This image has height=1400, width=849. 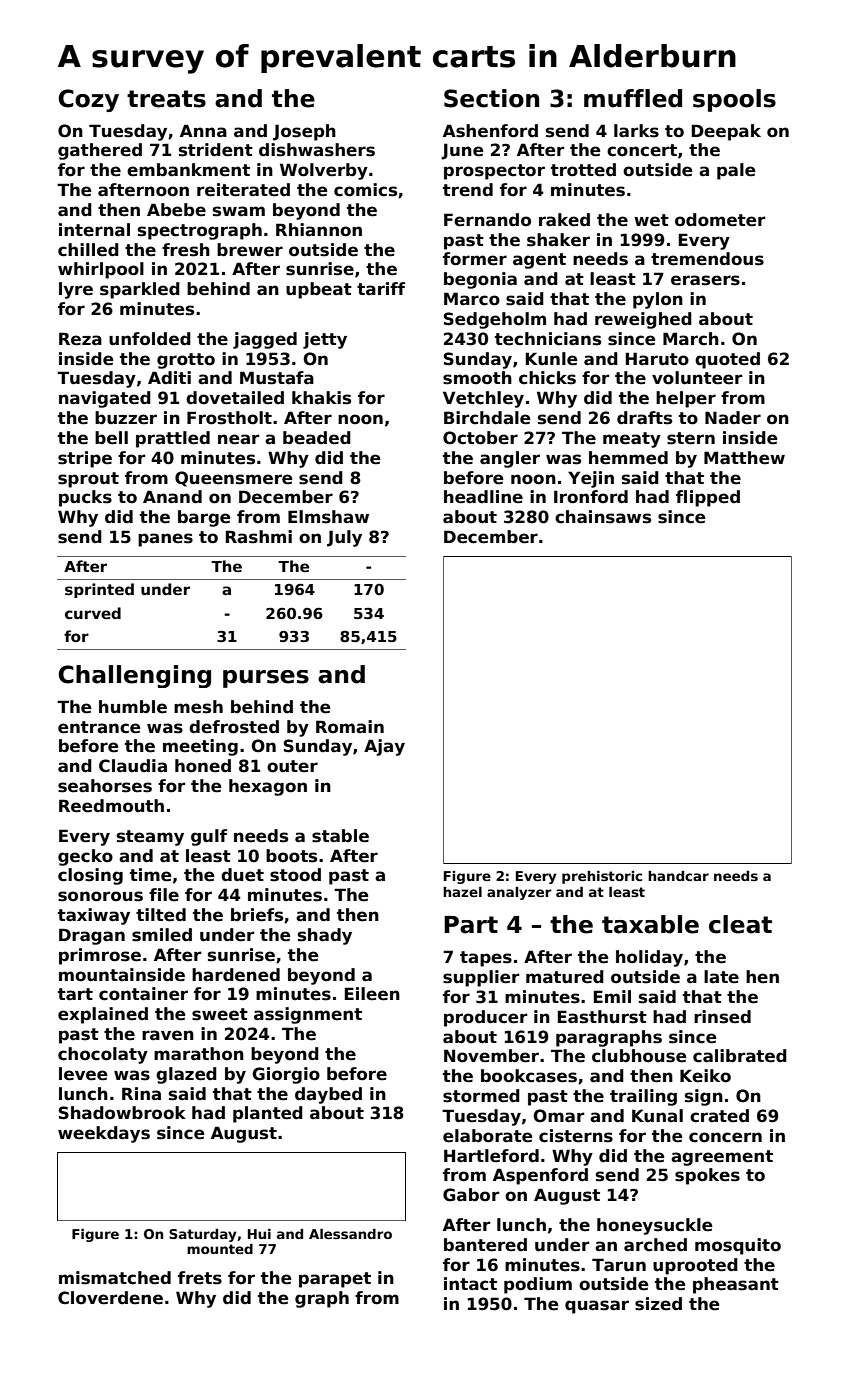 I want to click on parapet, so click(x=335, y=1280).
